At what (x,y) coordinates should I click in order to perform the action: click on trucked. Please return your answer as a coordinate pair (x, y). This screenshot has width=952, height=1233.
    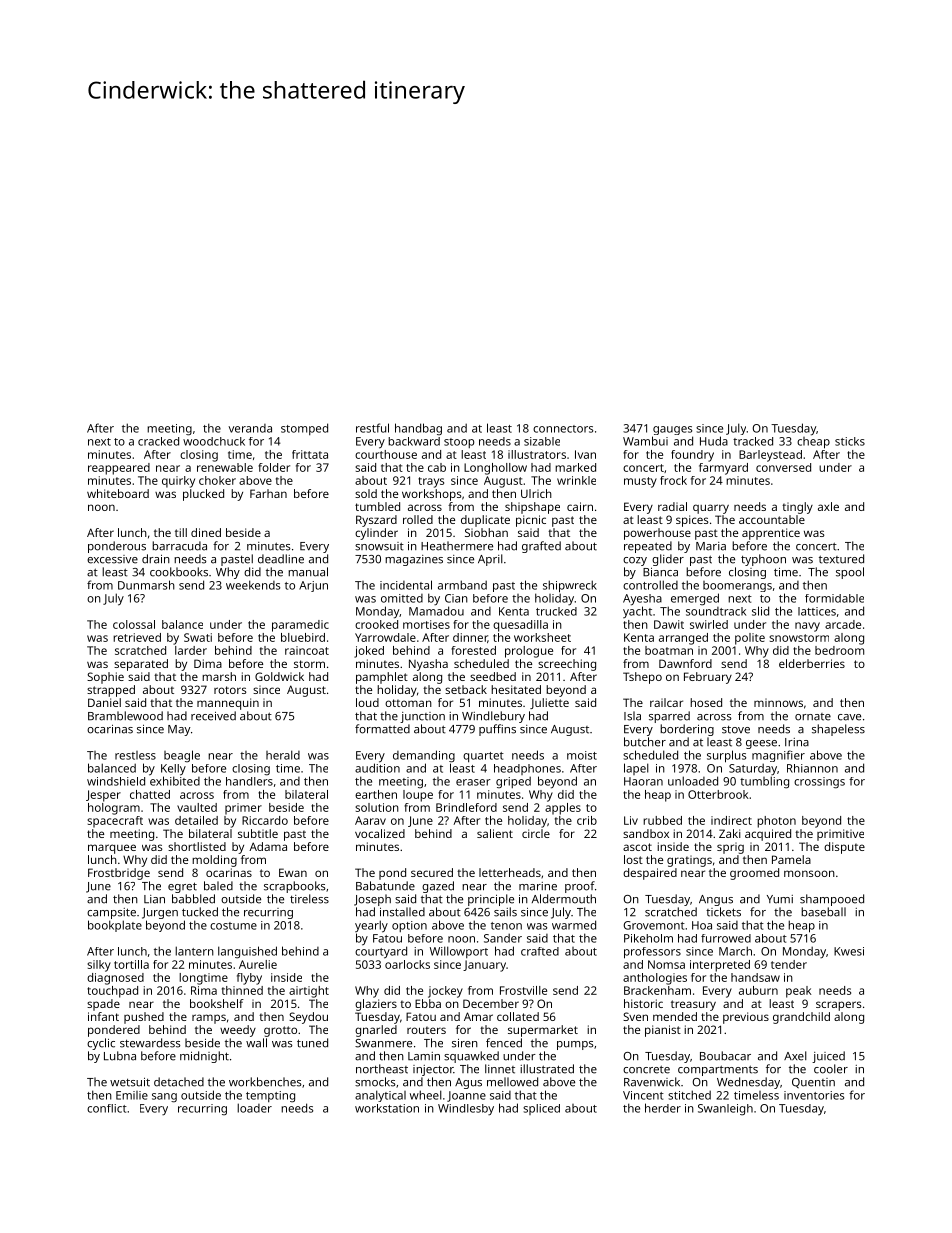
    Looking at the image, I should click on (556, 611).
